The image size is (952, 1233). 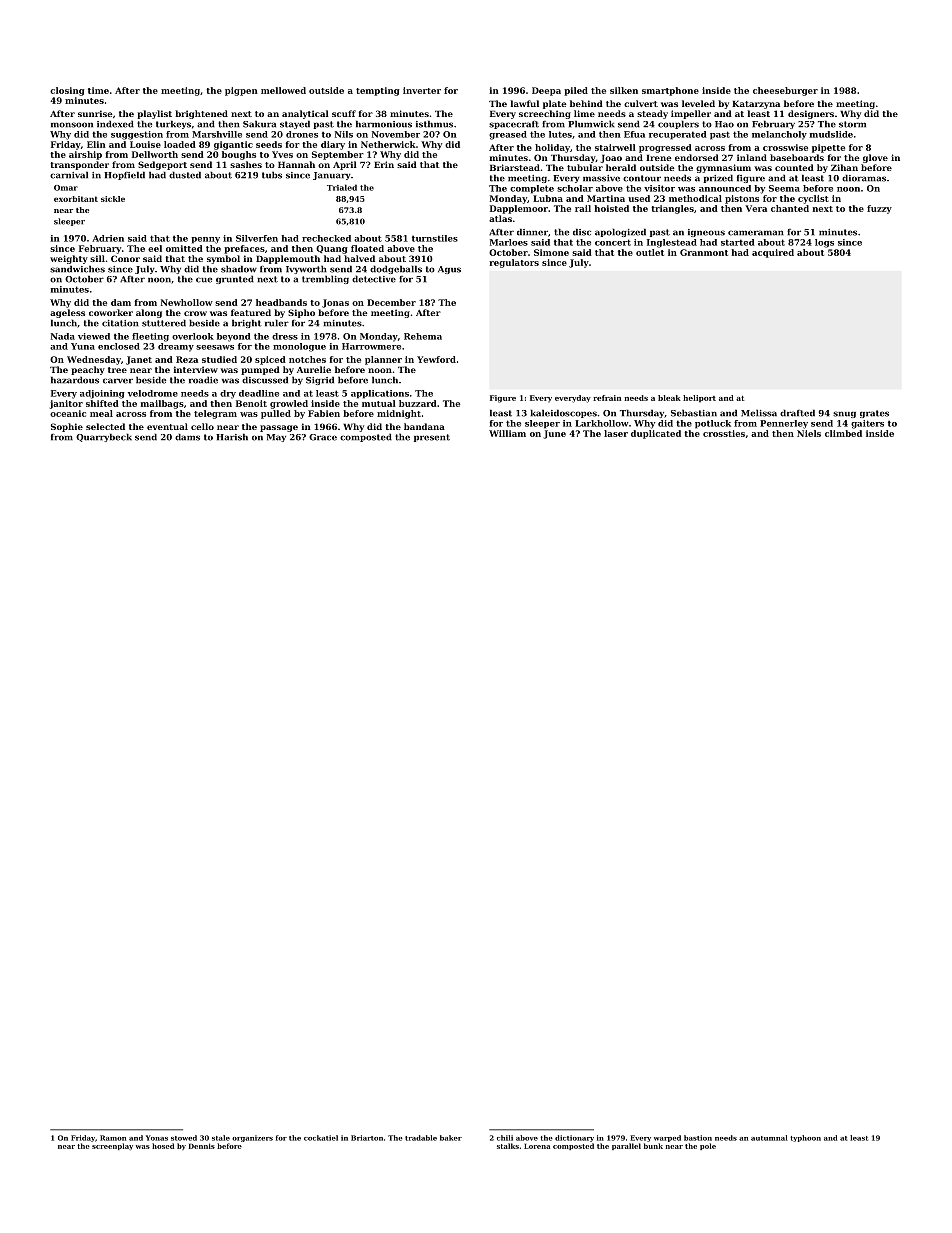 What do you see at coordinates (202, 1146) in the document?
I see `Dennis` at bounding box center [202, 1146].
